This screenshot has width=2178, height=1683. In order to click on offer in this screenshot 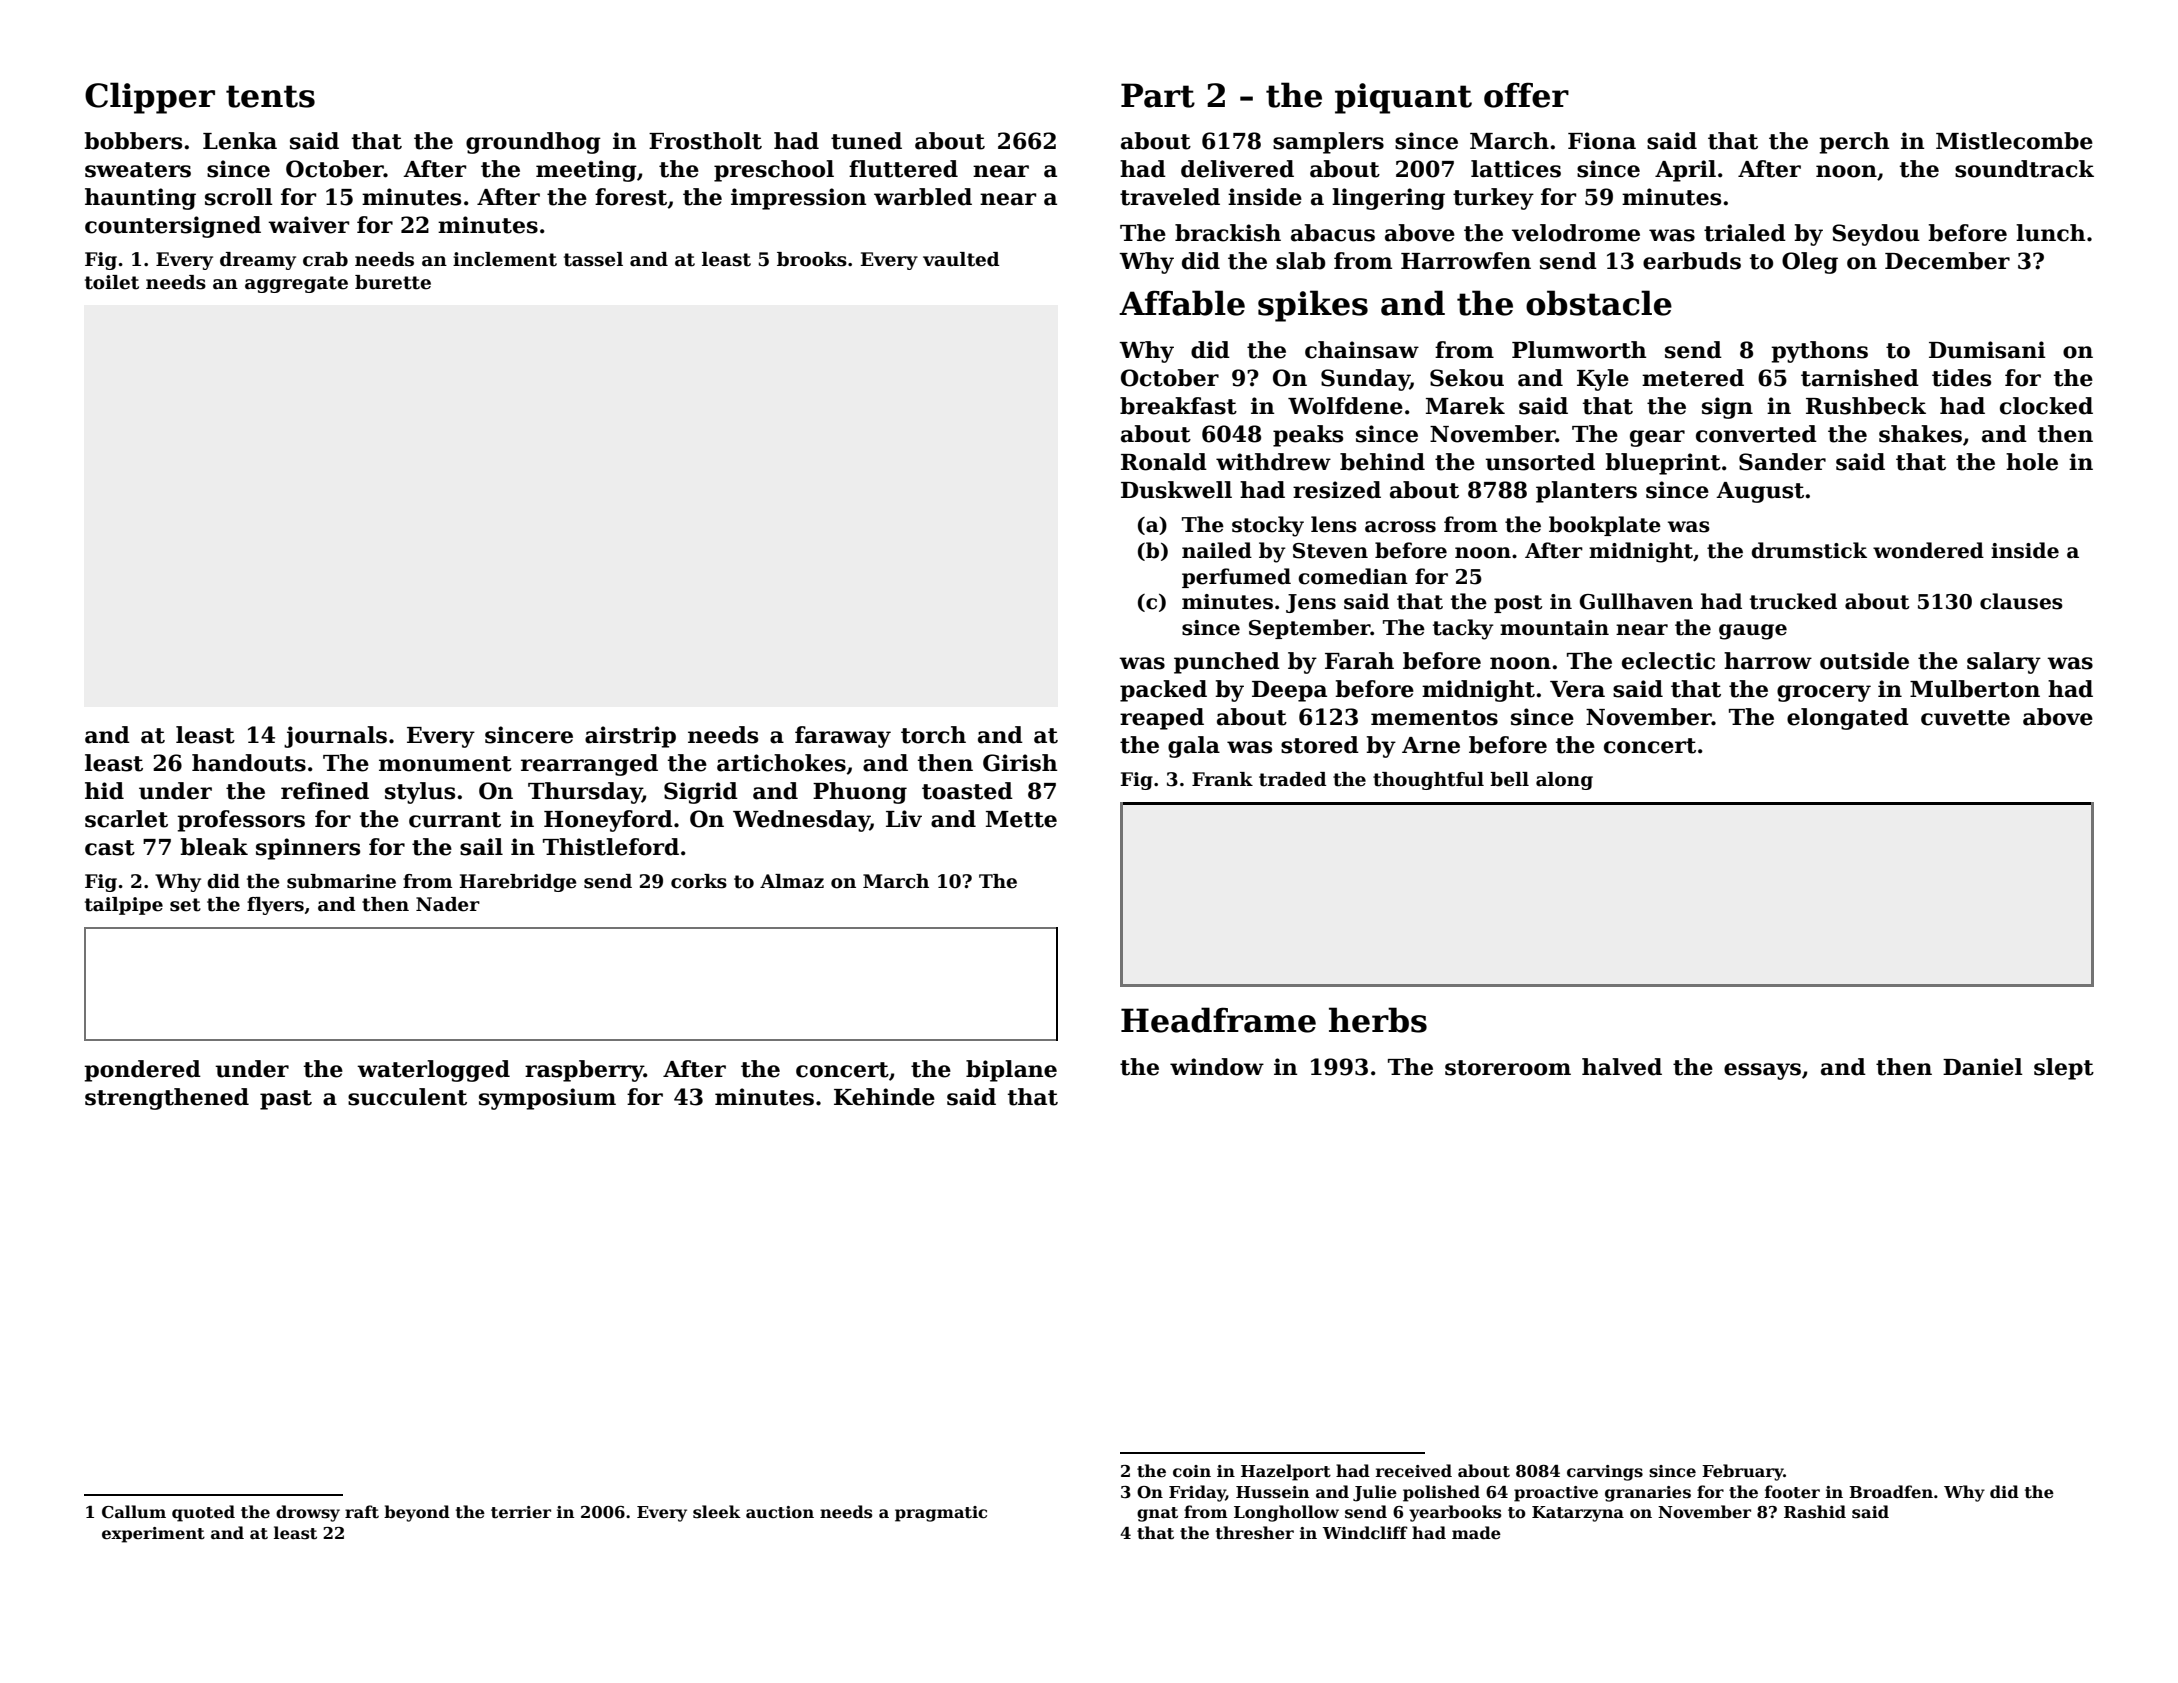, I will do `click(1526, 95)`.
